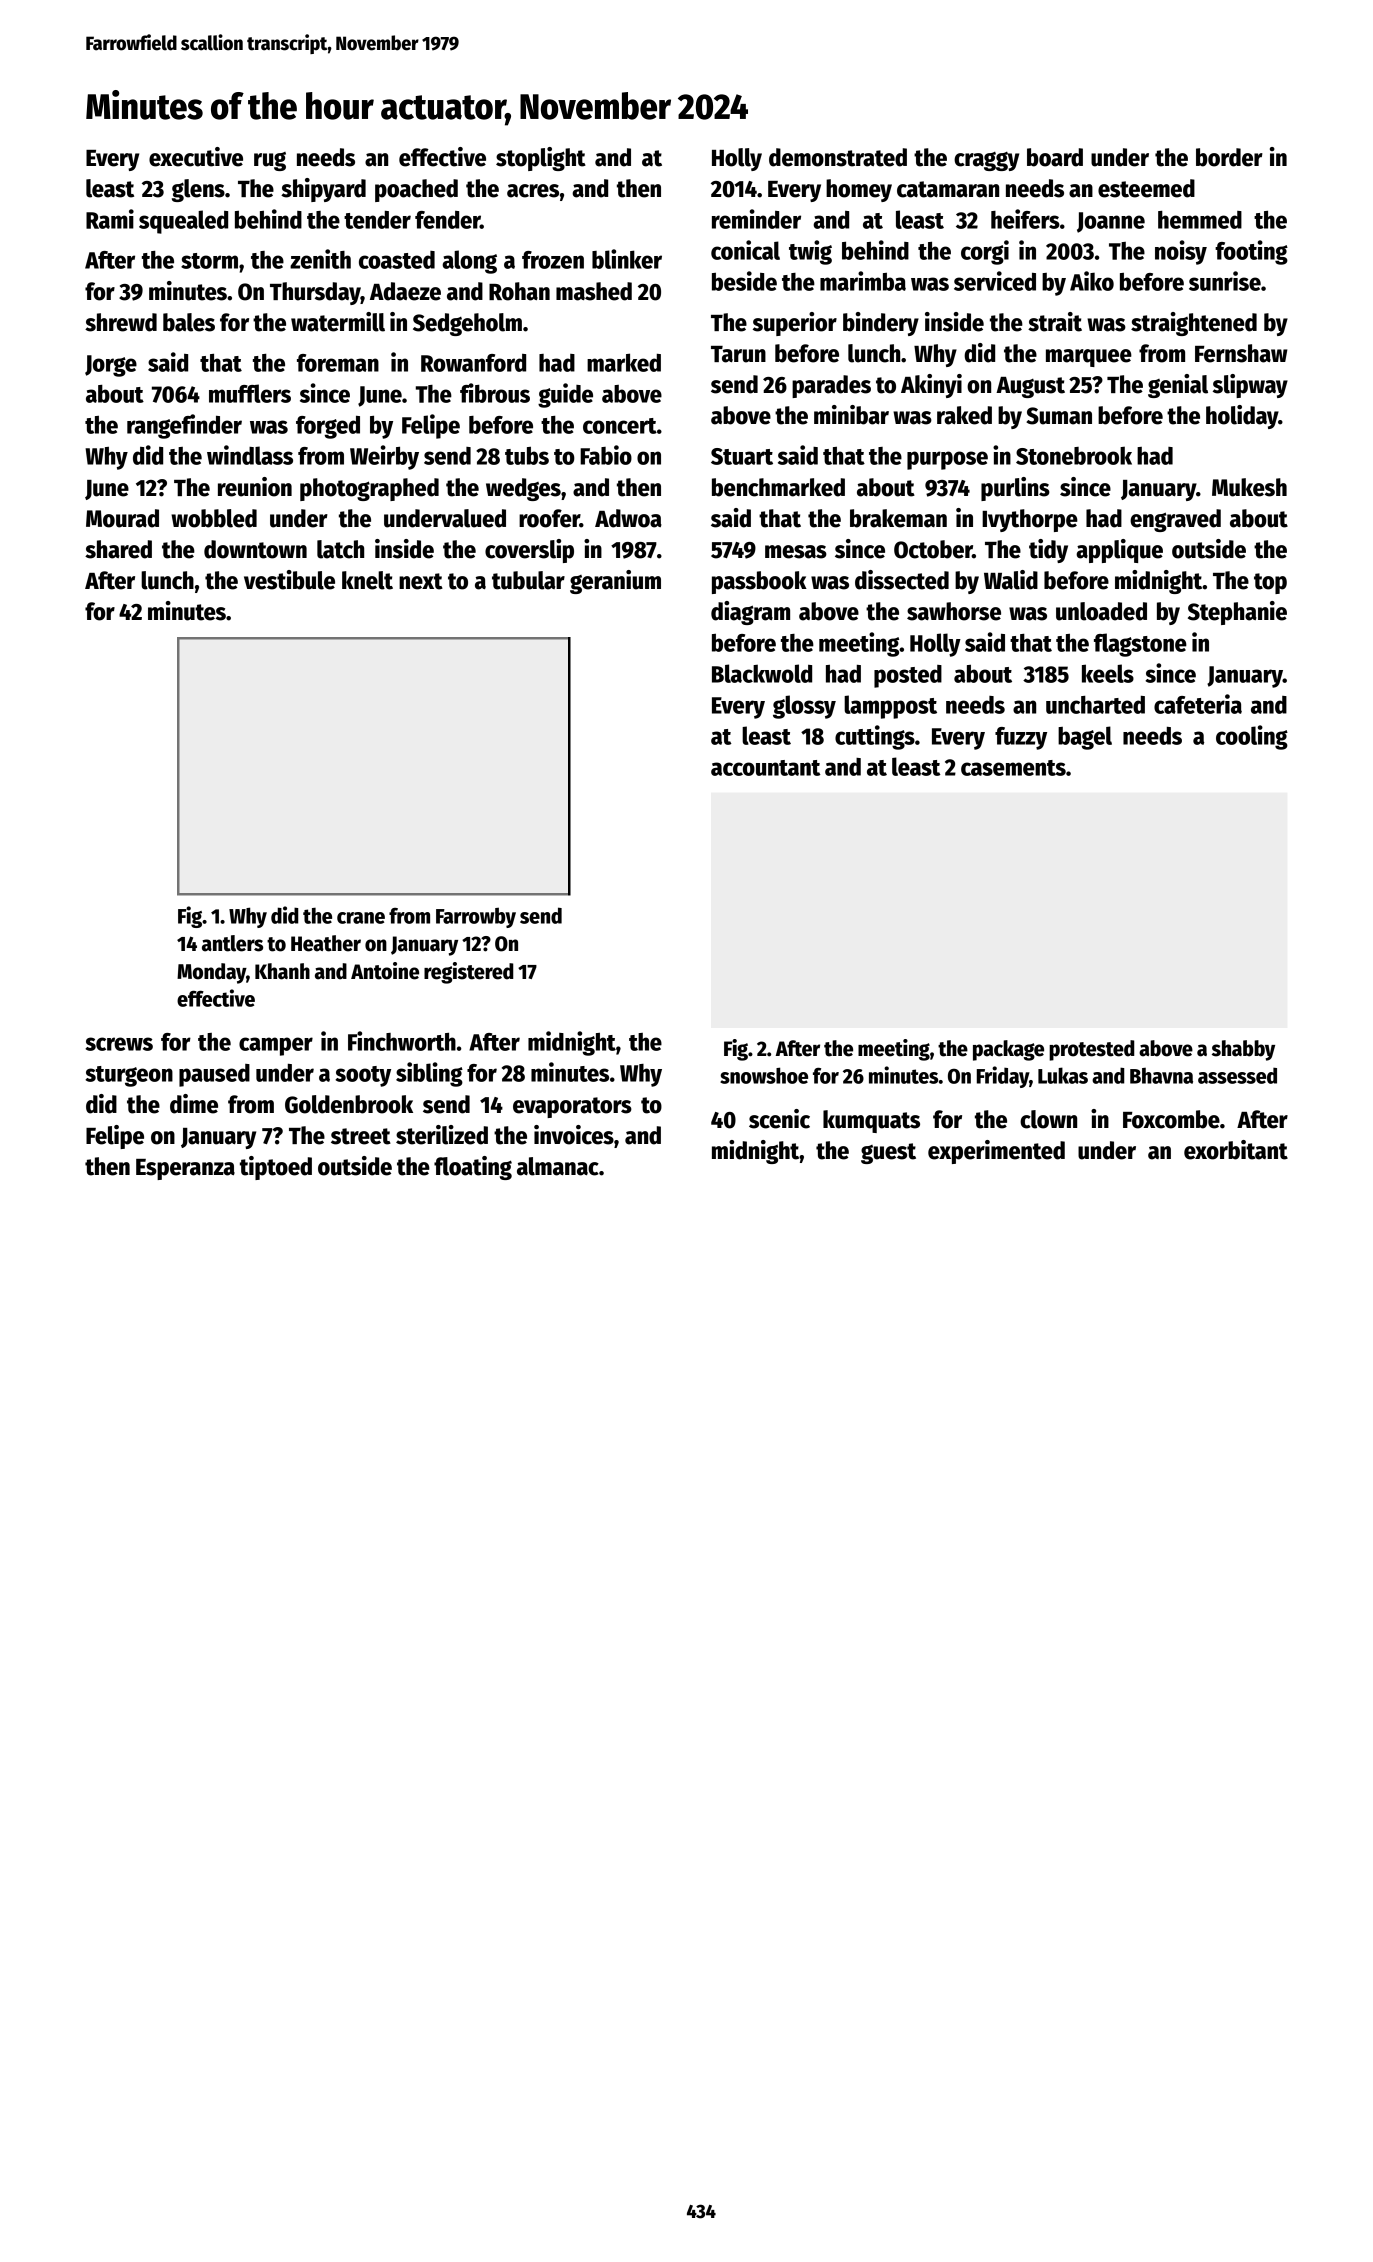 The height and width of the screenshot is (2262, 1373). What do you see at coordinates (615, 582) in the screenshot?
I see `geranium` at bounding box center [615, 582].
